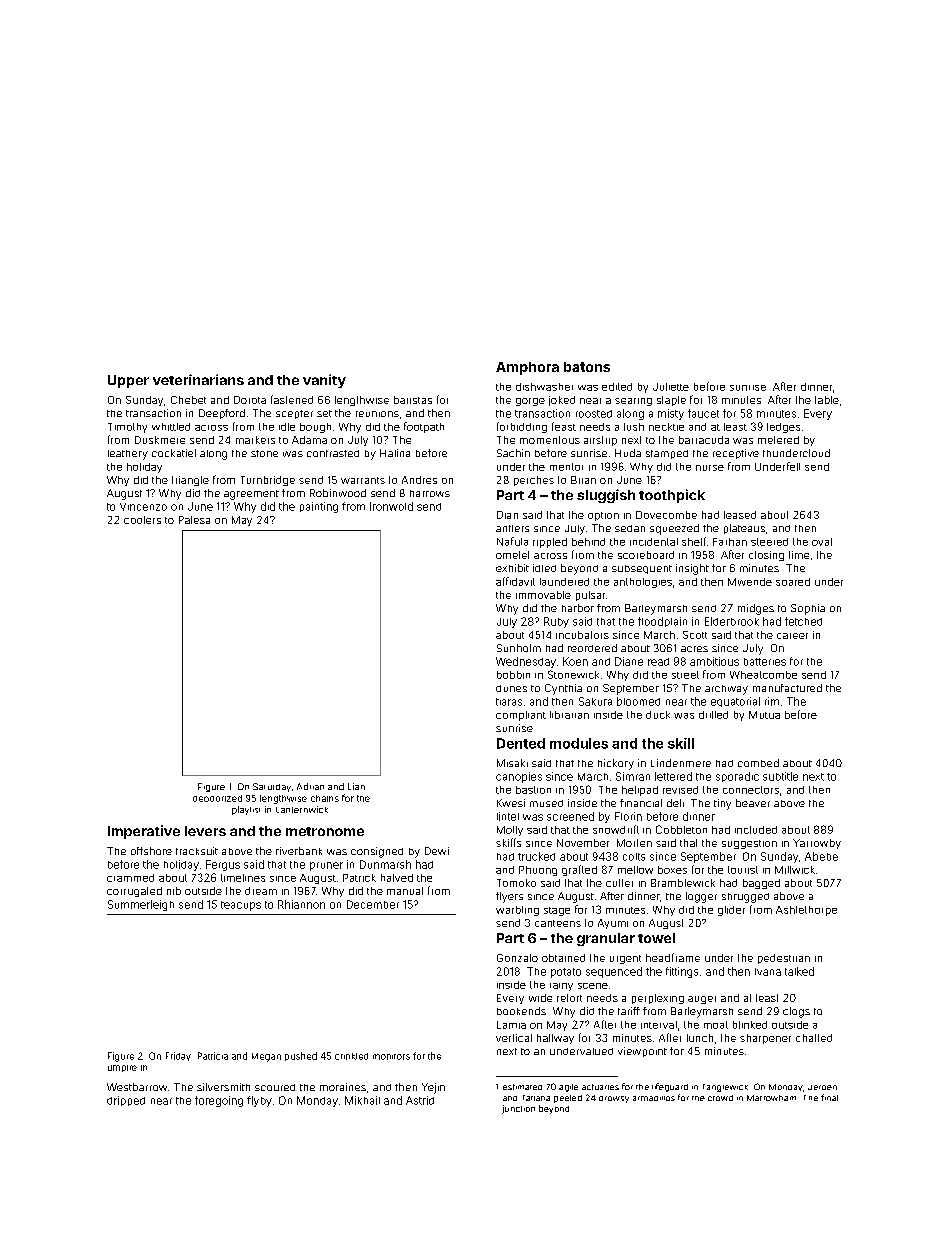 This page has height=1233, width=952. What do you see at coordinates (641, 803) in the page?
I see `financial` at bounding box center [641, 803].
